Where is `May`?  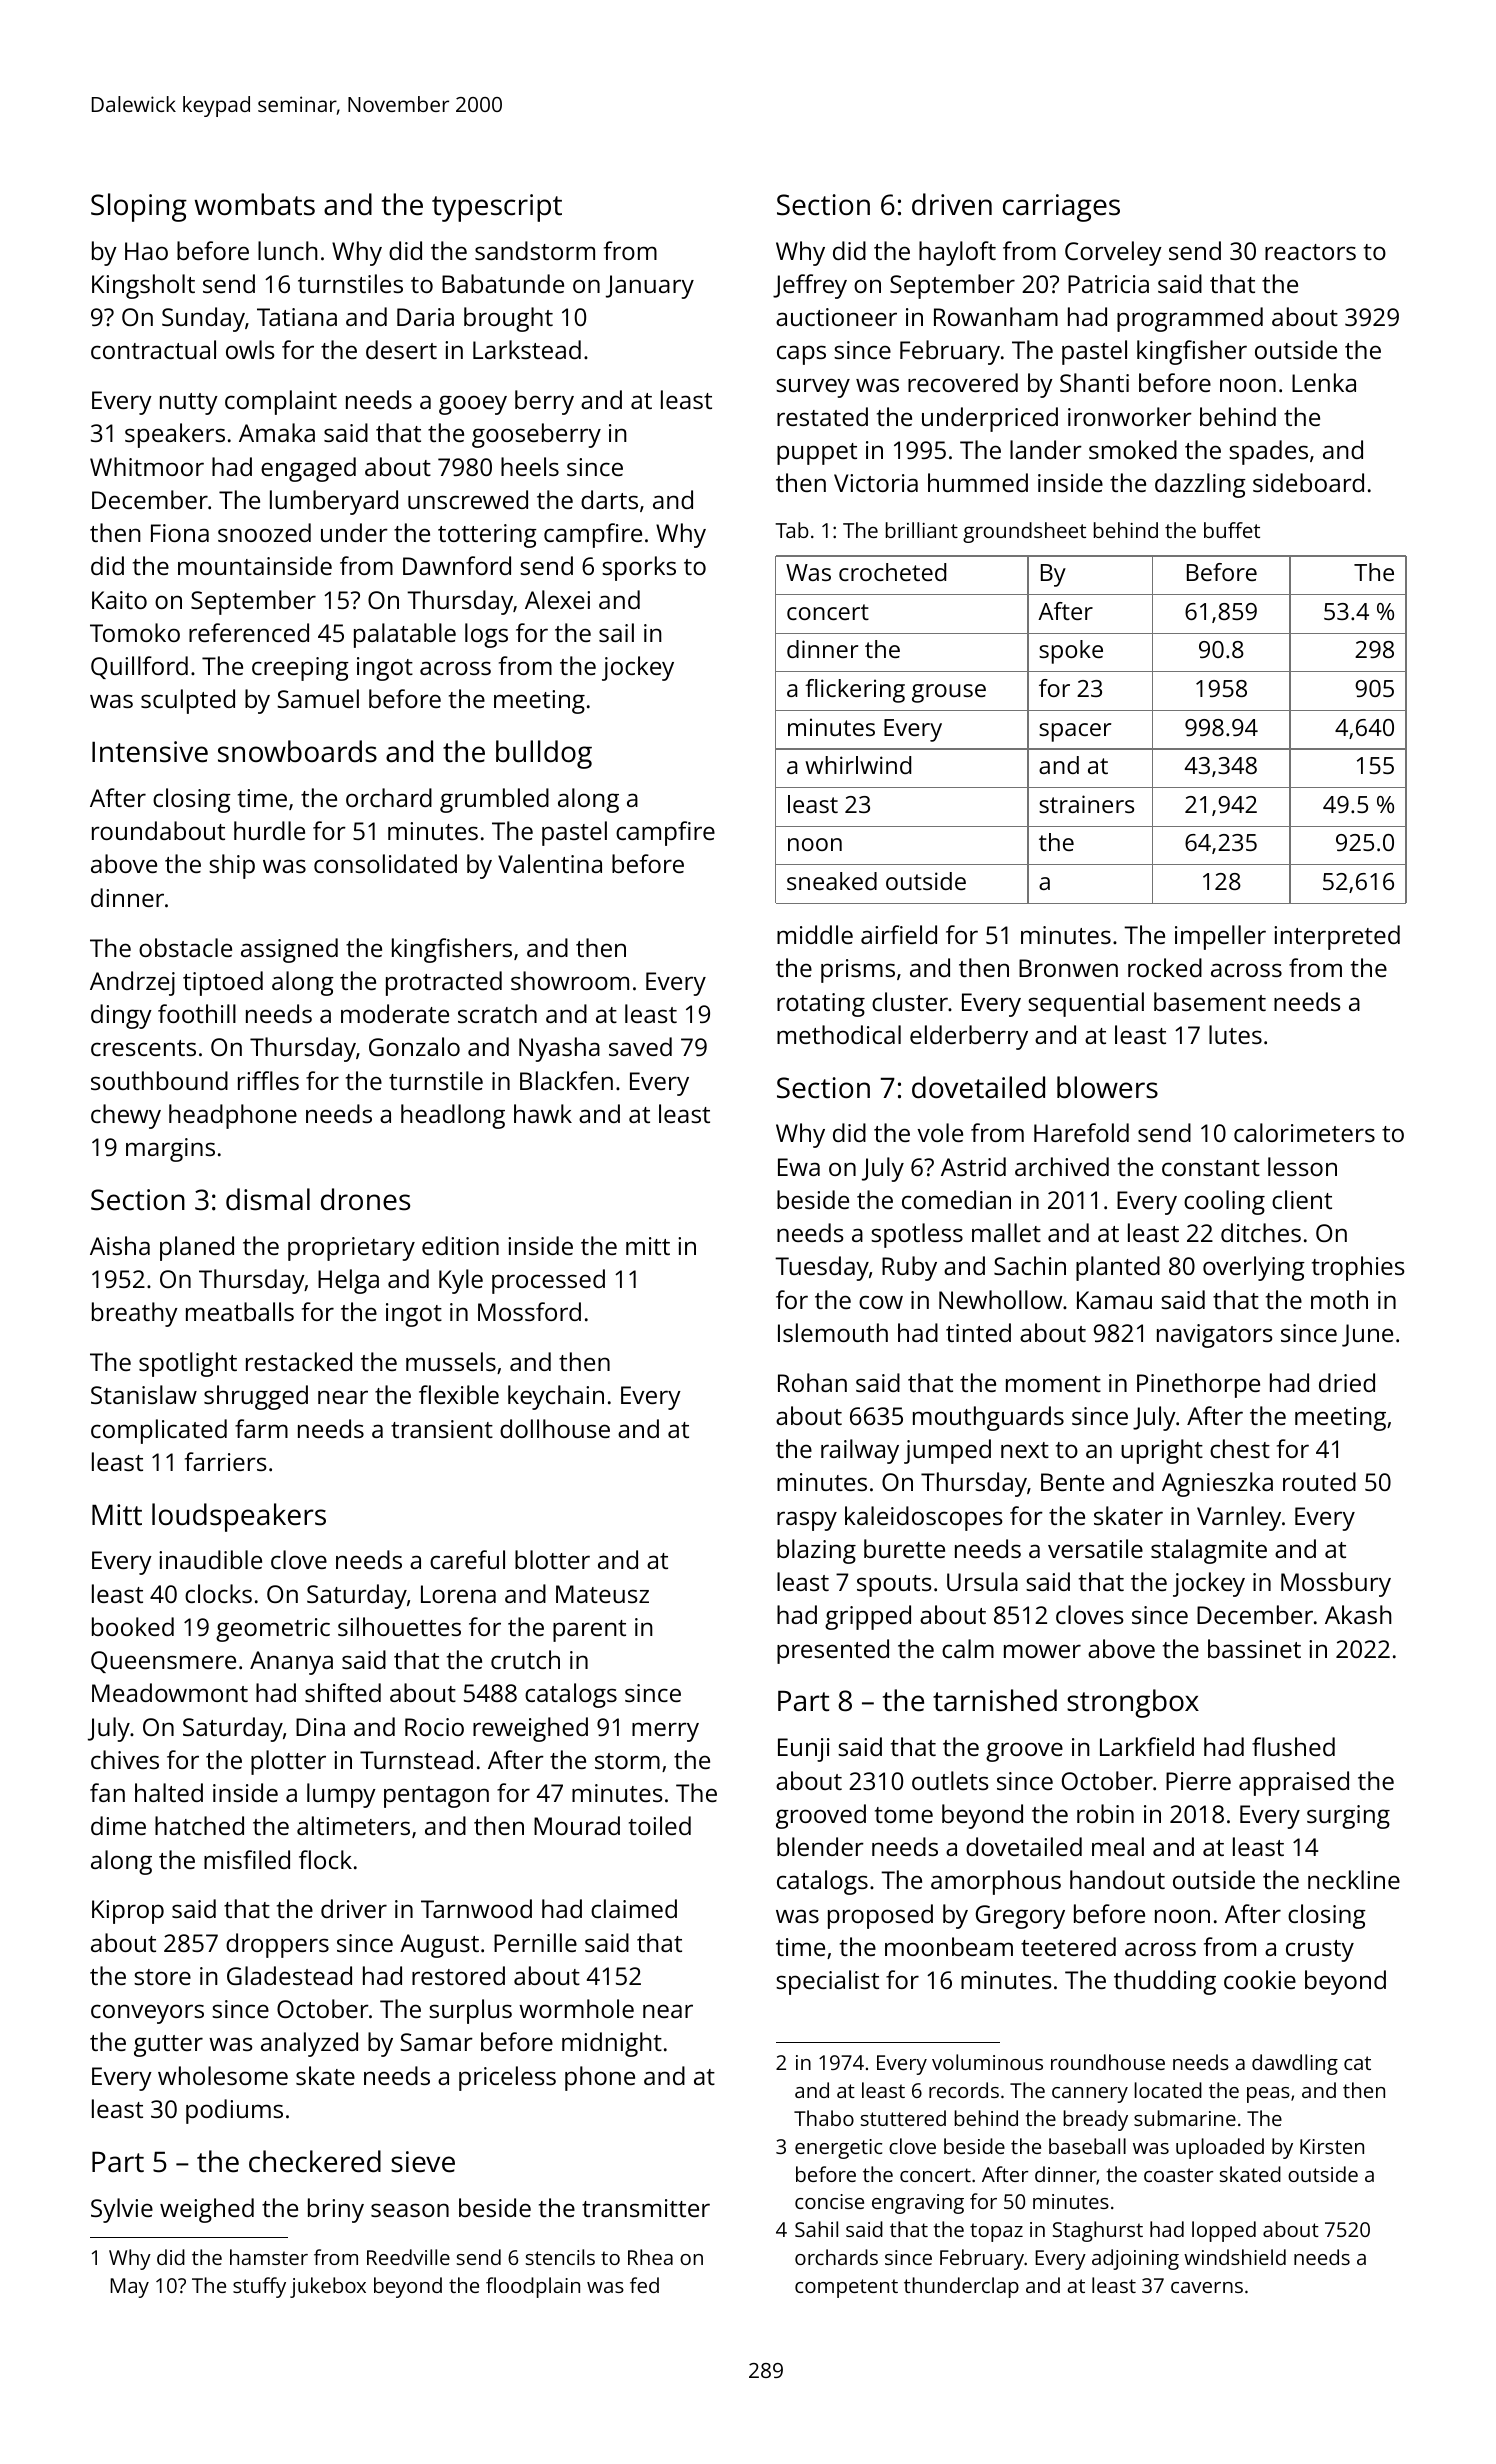 May is located at coordinates (129, 2288).
